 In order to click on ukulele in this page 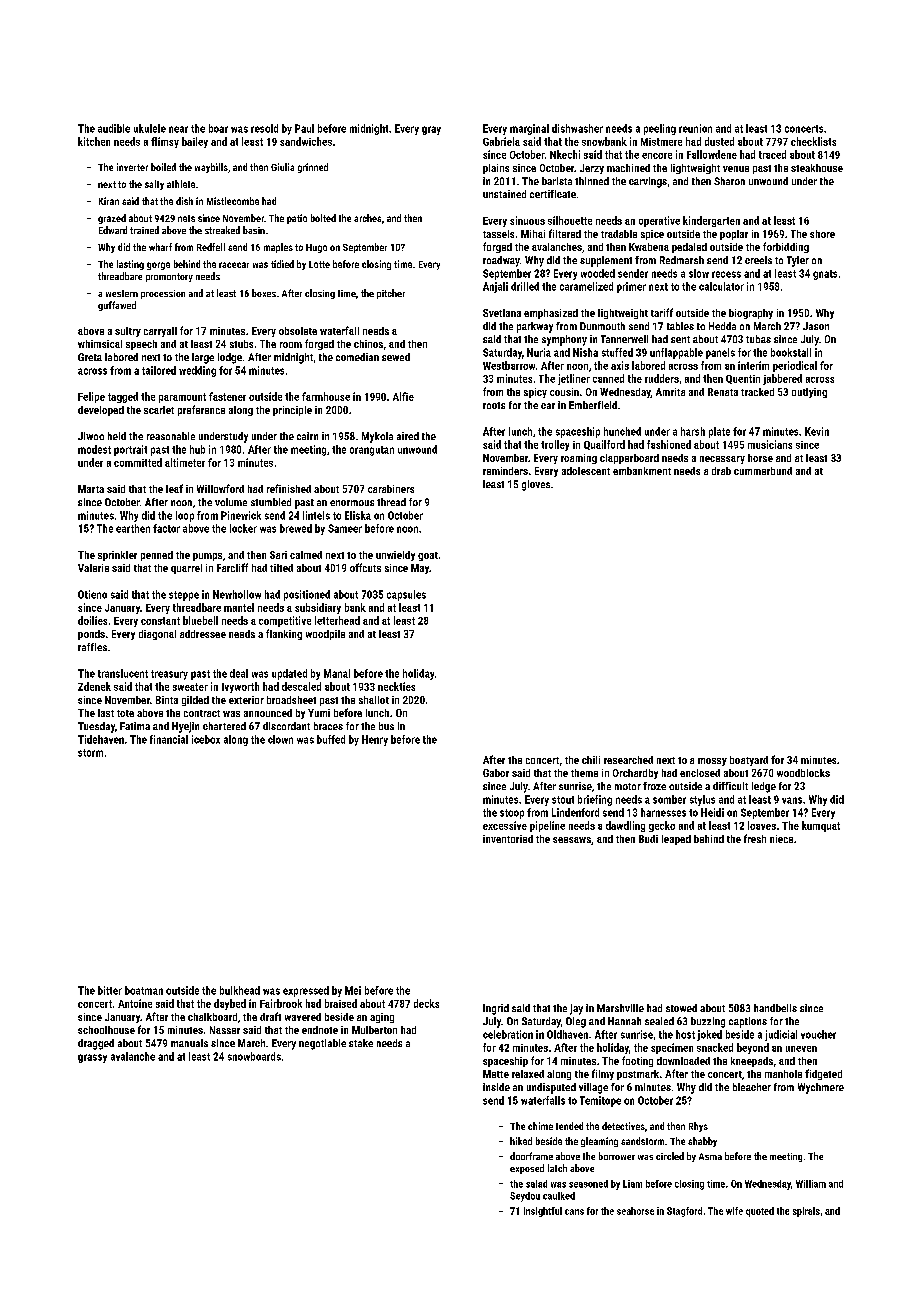, I will do `click(150, 128)`.
